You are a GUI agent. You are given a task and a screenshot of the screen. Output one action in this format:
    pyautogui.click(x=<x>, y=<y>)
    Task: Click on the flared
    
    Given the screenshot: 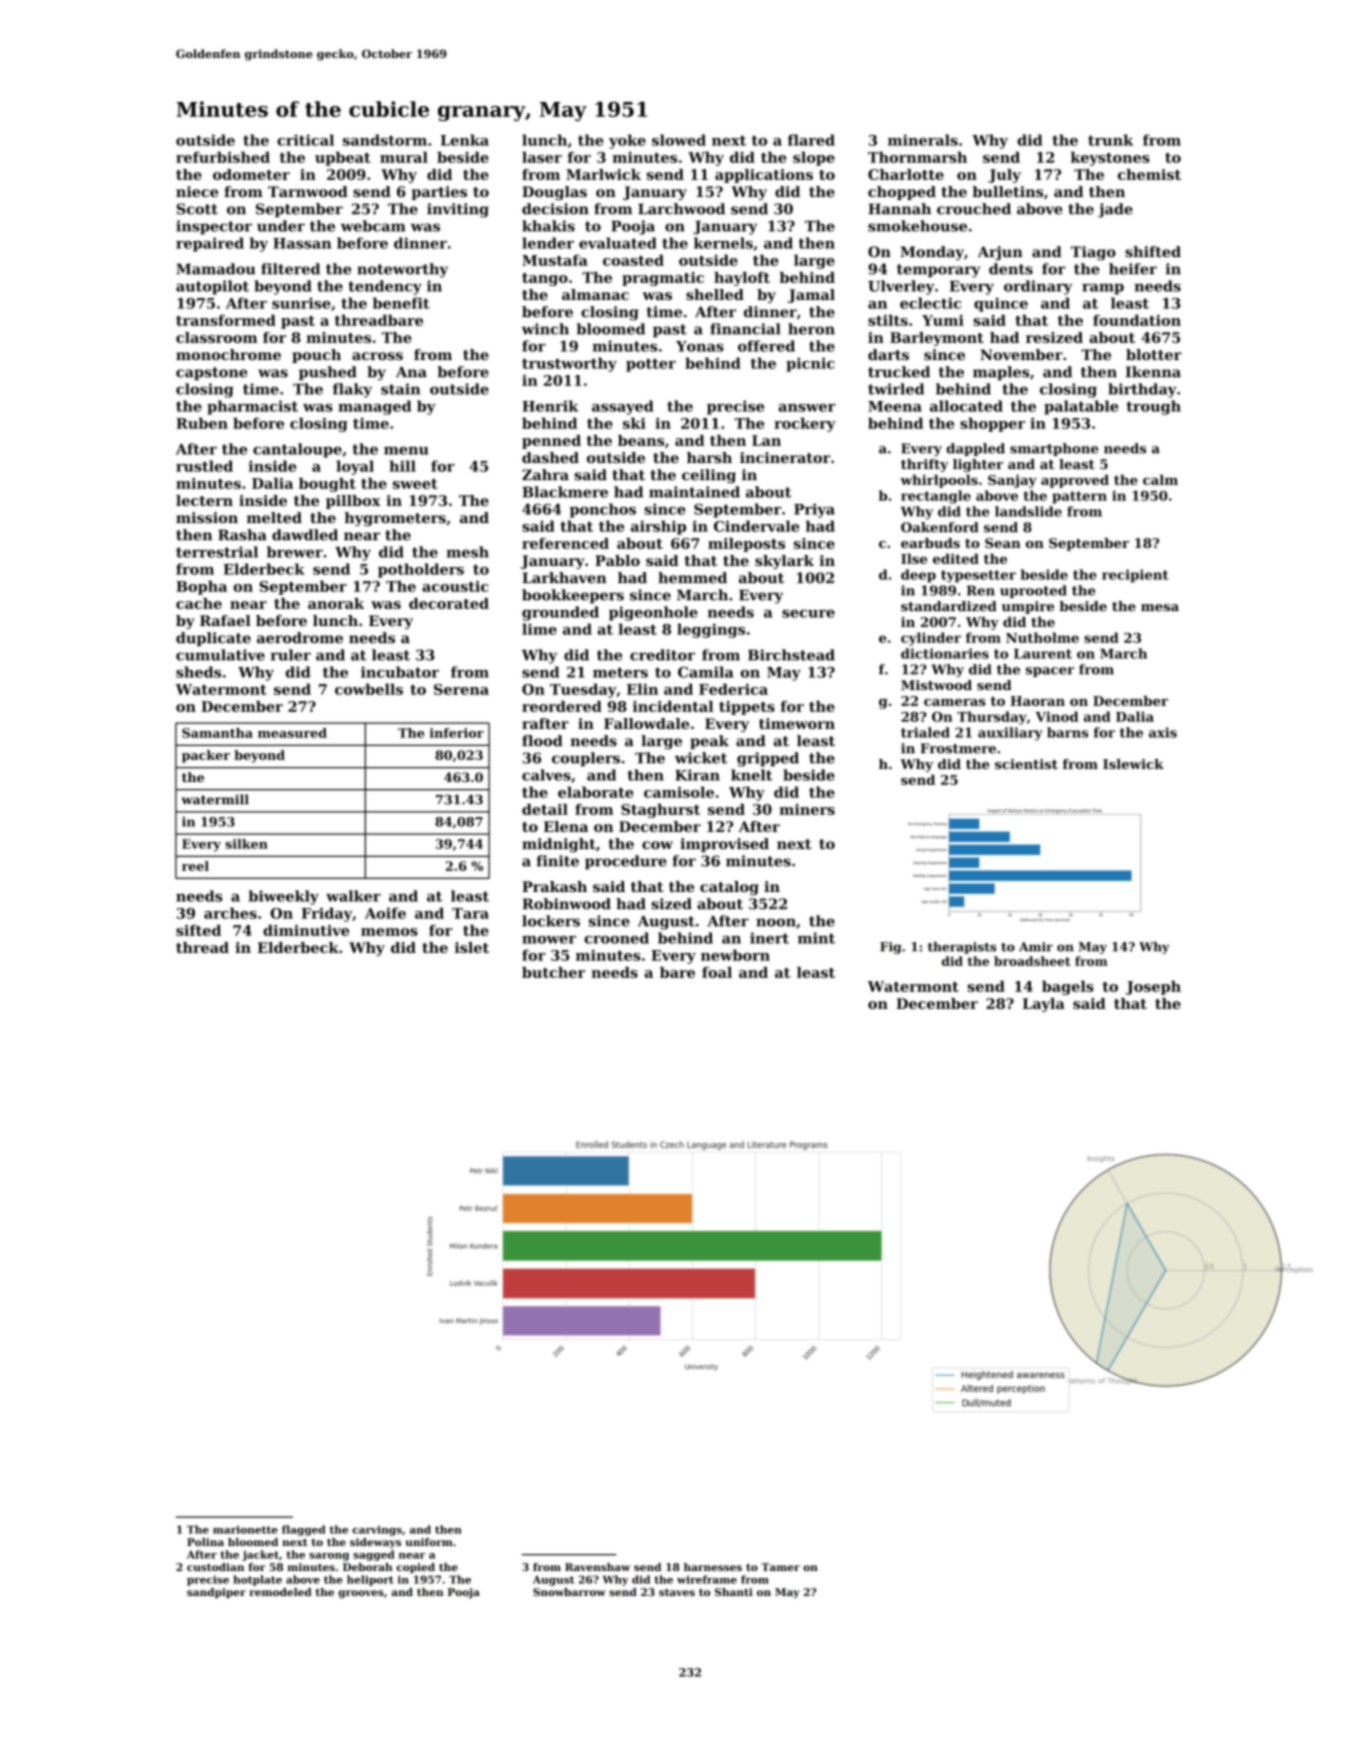 What is the action you would take?
    pyautogui.click(x=811, y=140)
